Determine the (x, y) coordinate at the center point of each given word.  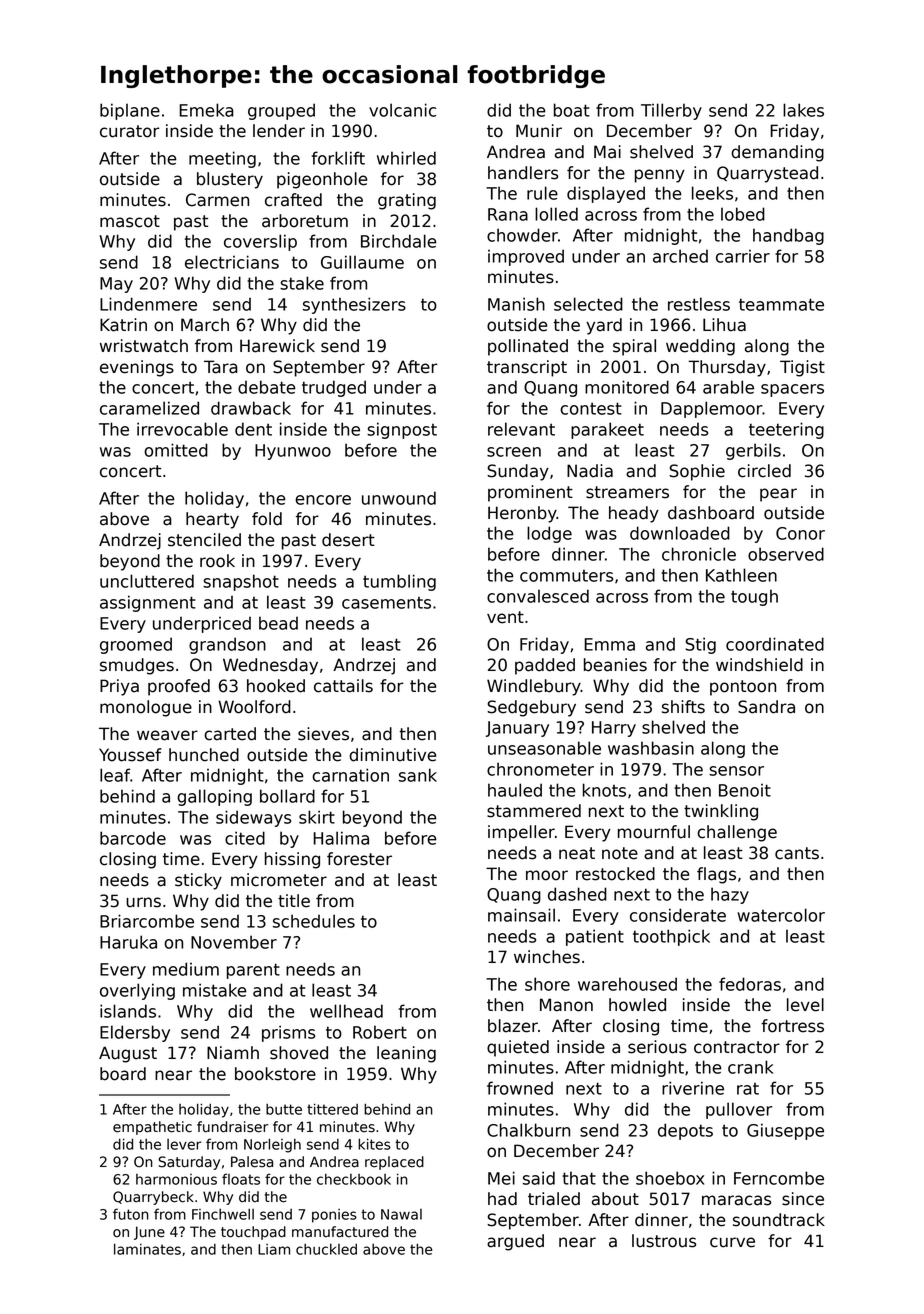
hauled (515, 790)
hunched (204, 755)
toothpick (671, 937)
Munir (539, 131)
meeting (222, 159)
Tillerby (671, 111)
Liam (274, 1249)
